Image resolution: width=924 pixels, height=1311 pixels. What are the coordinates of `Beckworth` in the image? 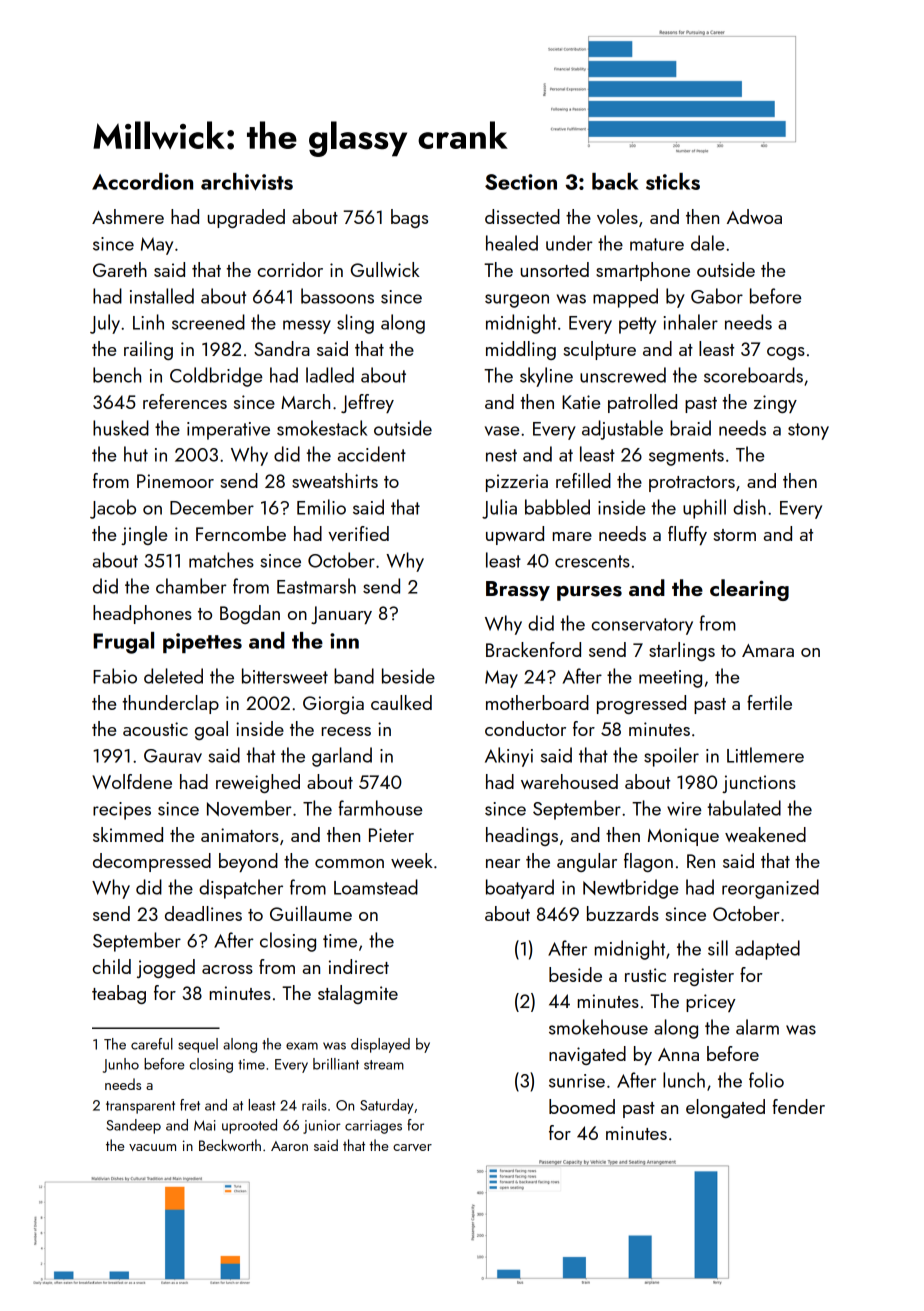 It's located at (230, 1145).
